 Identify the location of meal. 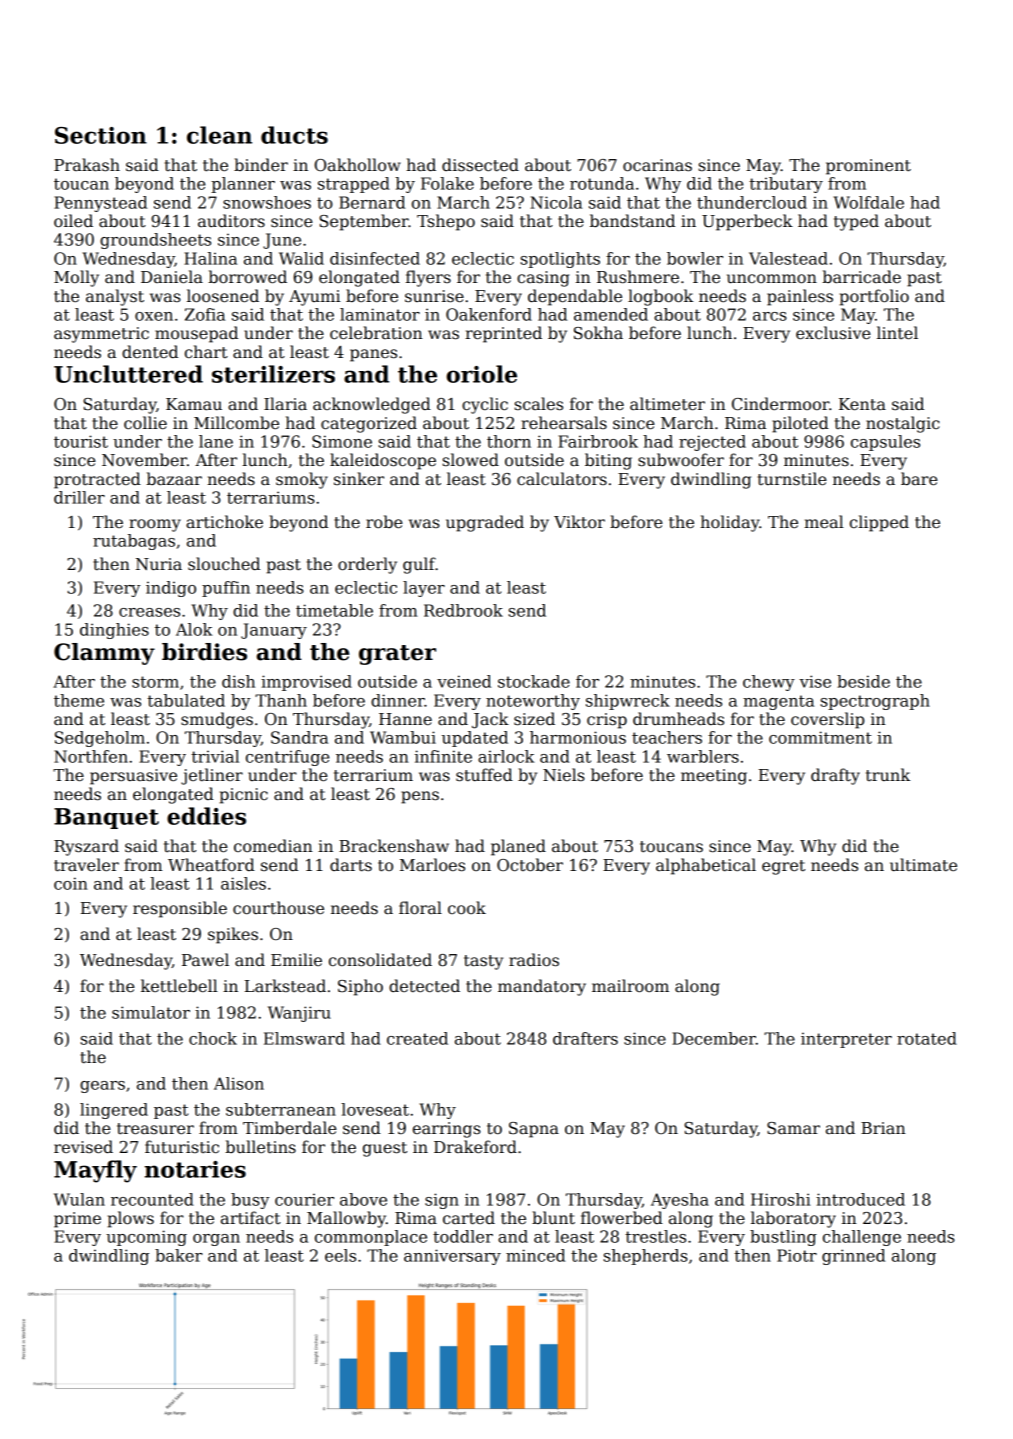
(824, 522).
